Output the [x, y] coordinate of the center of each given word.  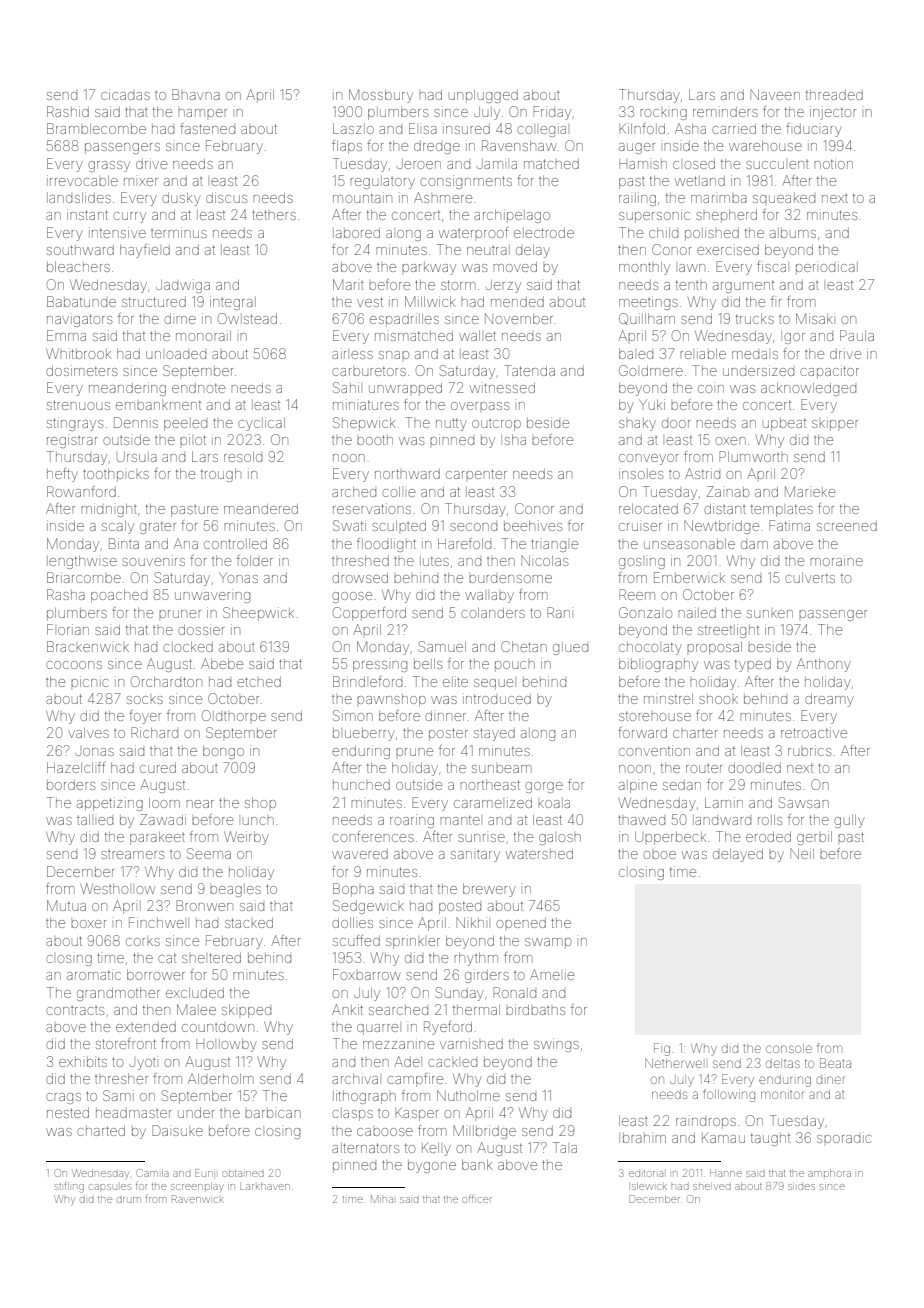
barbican [273, 1113]
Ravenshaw [519, 145]
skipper [835, 424]
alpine [638, 786]
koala [554, 803]
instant [87, 214]
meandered [261, 509]
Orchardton [166, 681]
